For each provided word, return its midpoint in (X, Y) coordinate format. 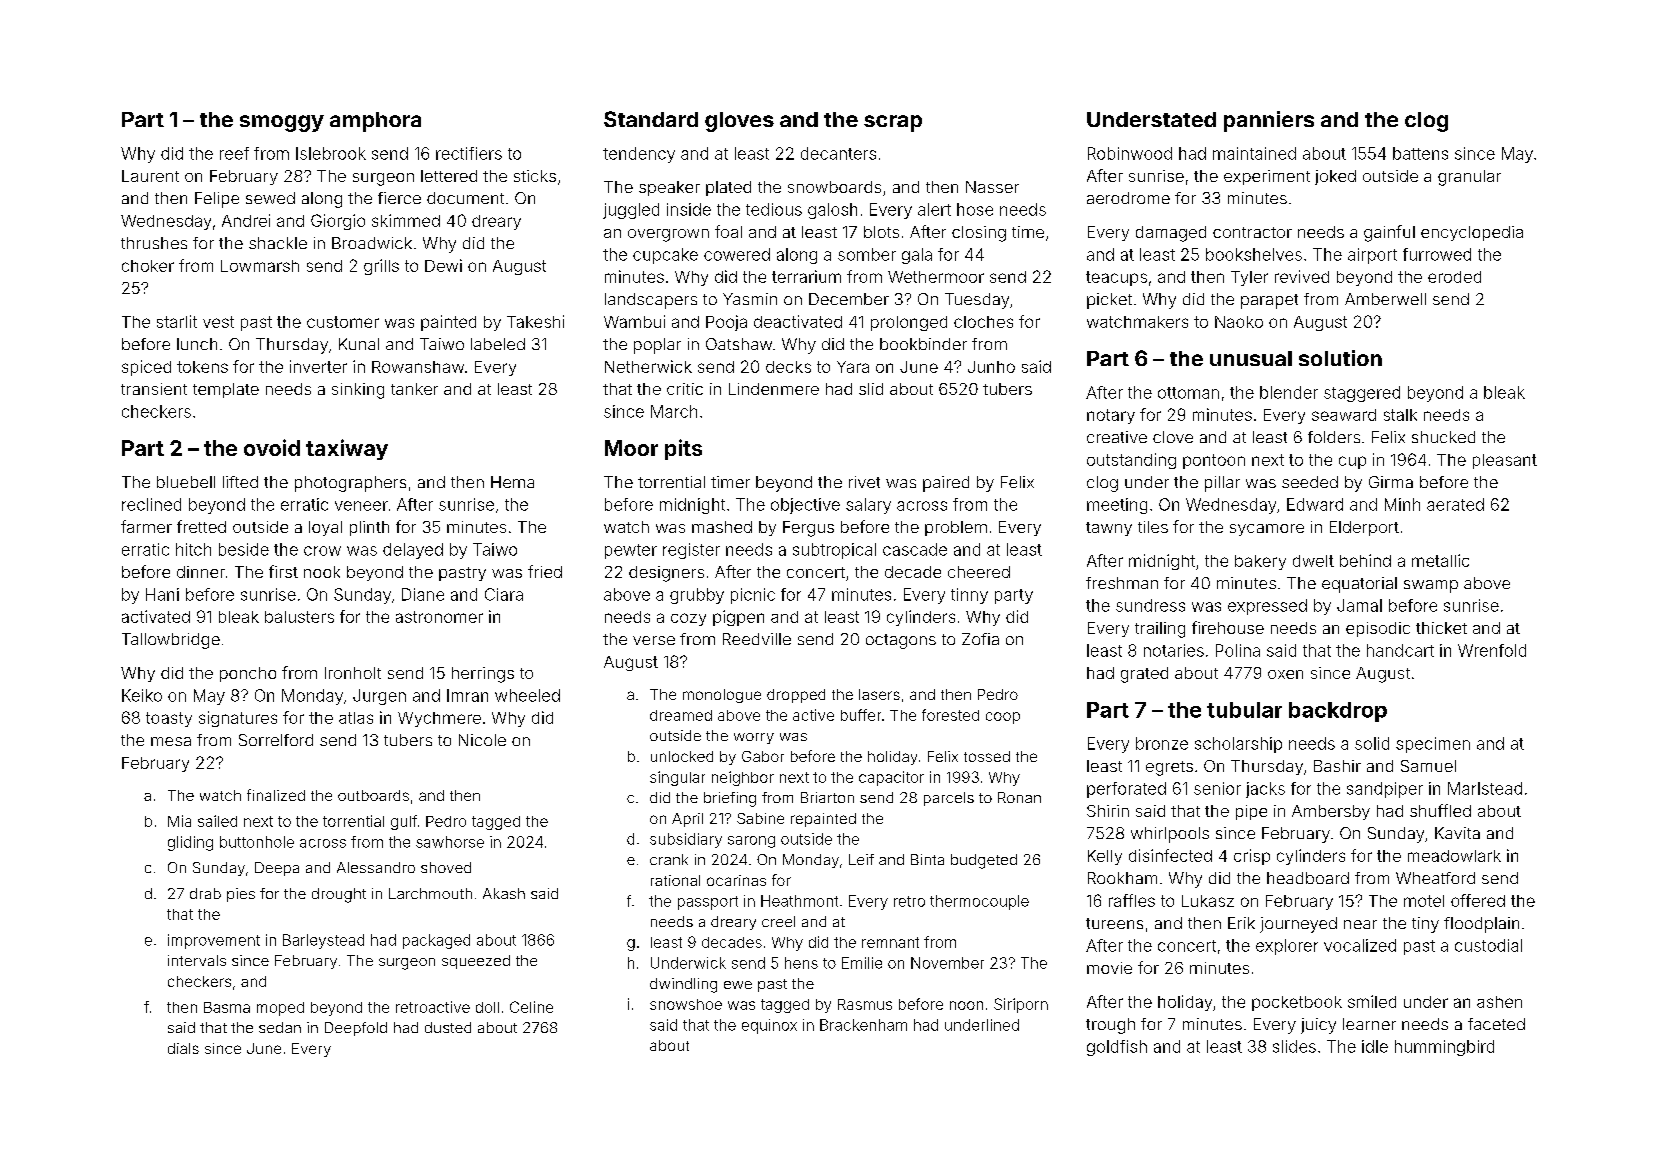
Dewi (443, 265)
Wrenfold (1492, 650)
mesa (171, 741)
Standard (651, 119)
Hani (162, 594)
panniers (1269, 121)
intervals (197, 960)
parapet (1269, 301)
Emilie (862, 963)
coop (1003, 718)
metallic (1440, 560)
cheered (979, 572)
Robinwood (1130, 153)
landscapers (651, 301)
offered (1478, 900)
